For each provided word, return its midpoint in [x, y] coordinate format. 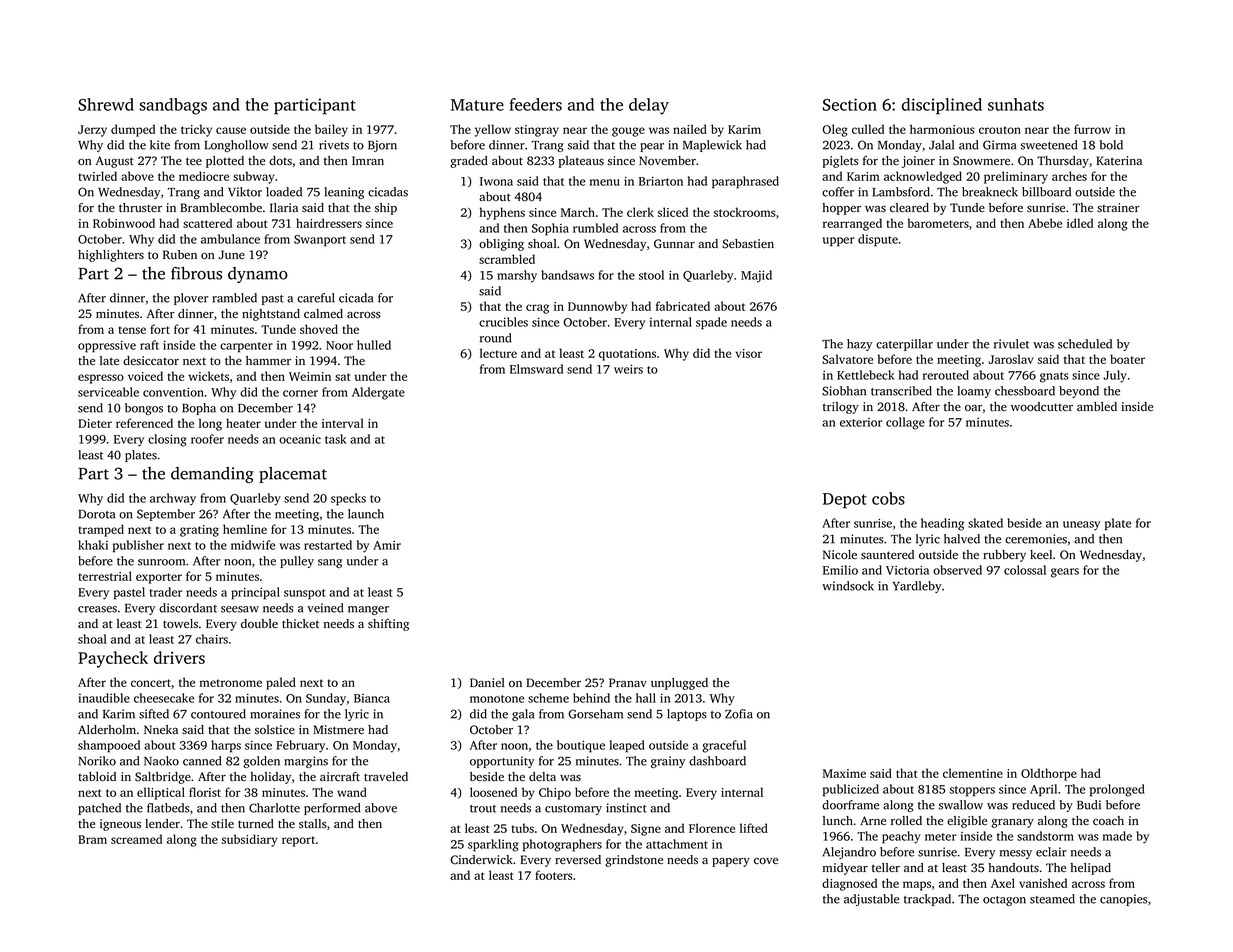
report [298, 841]
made [1117, 836]
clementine [973, 773]
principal [255, 593]
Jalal [941, 145]
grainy [668, 762]
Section [850, 104]
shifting [388, 625]
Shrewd [106, 104]
